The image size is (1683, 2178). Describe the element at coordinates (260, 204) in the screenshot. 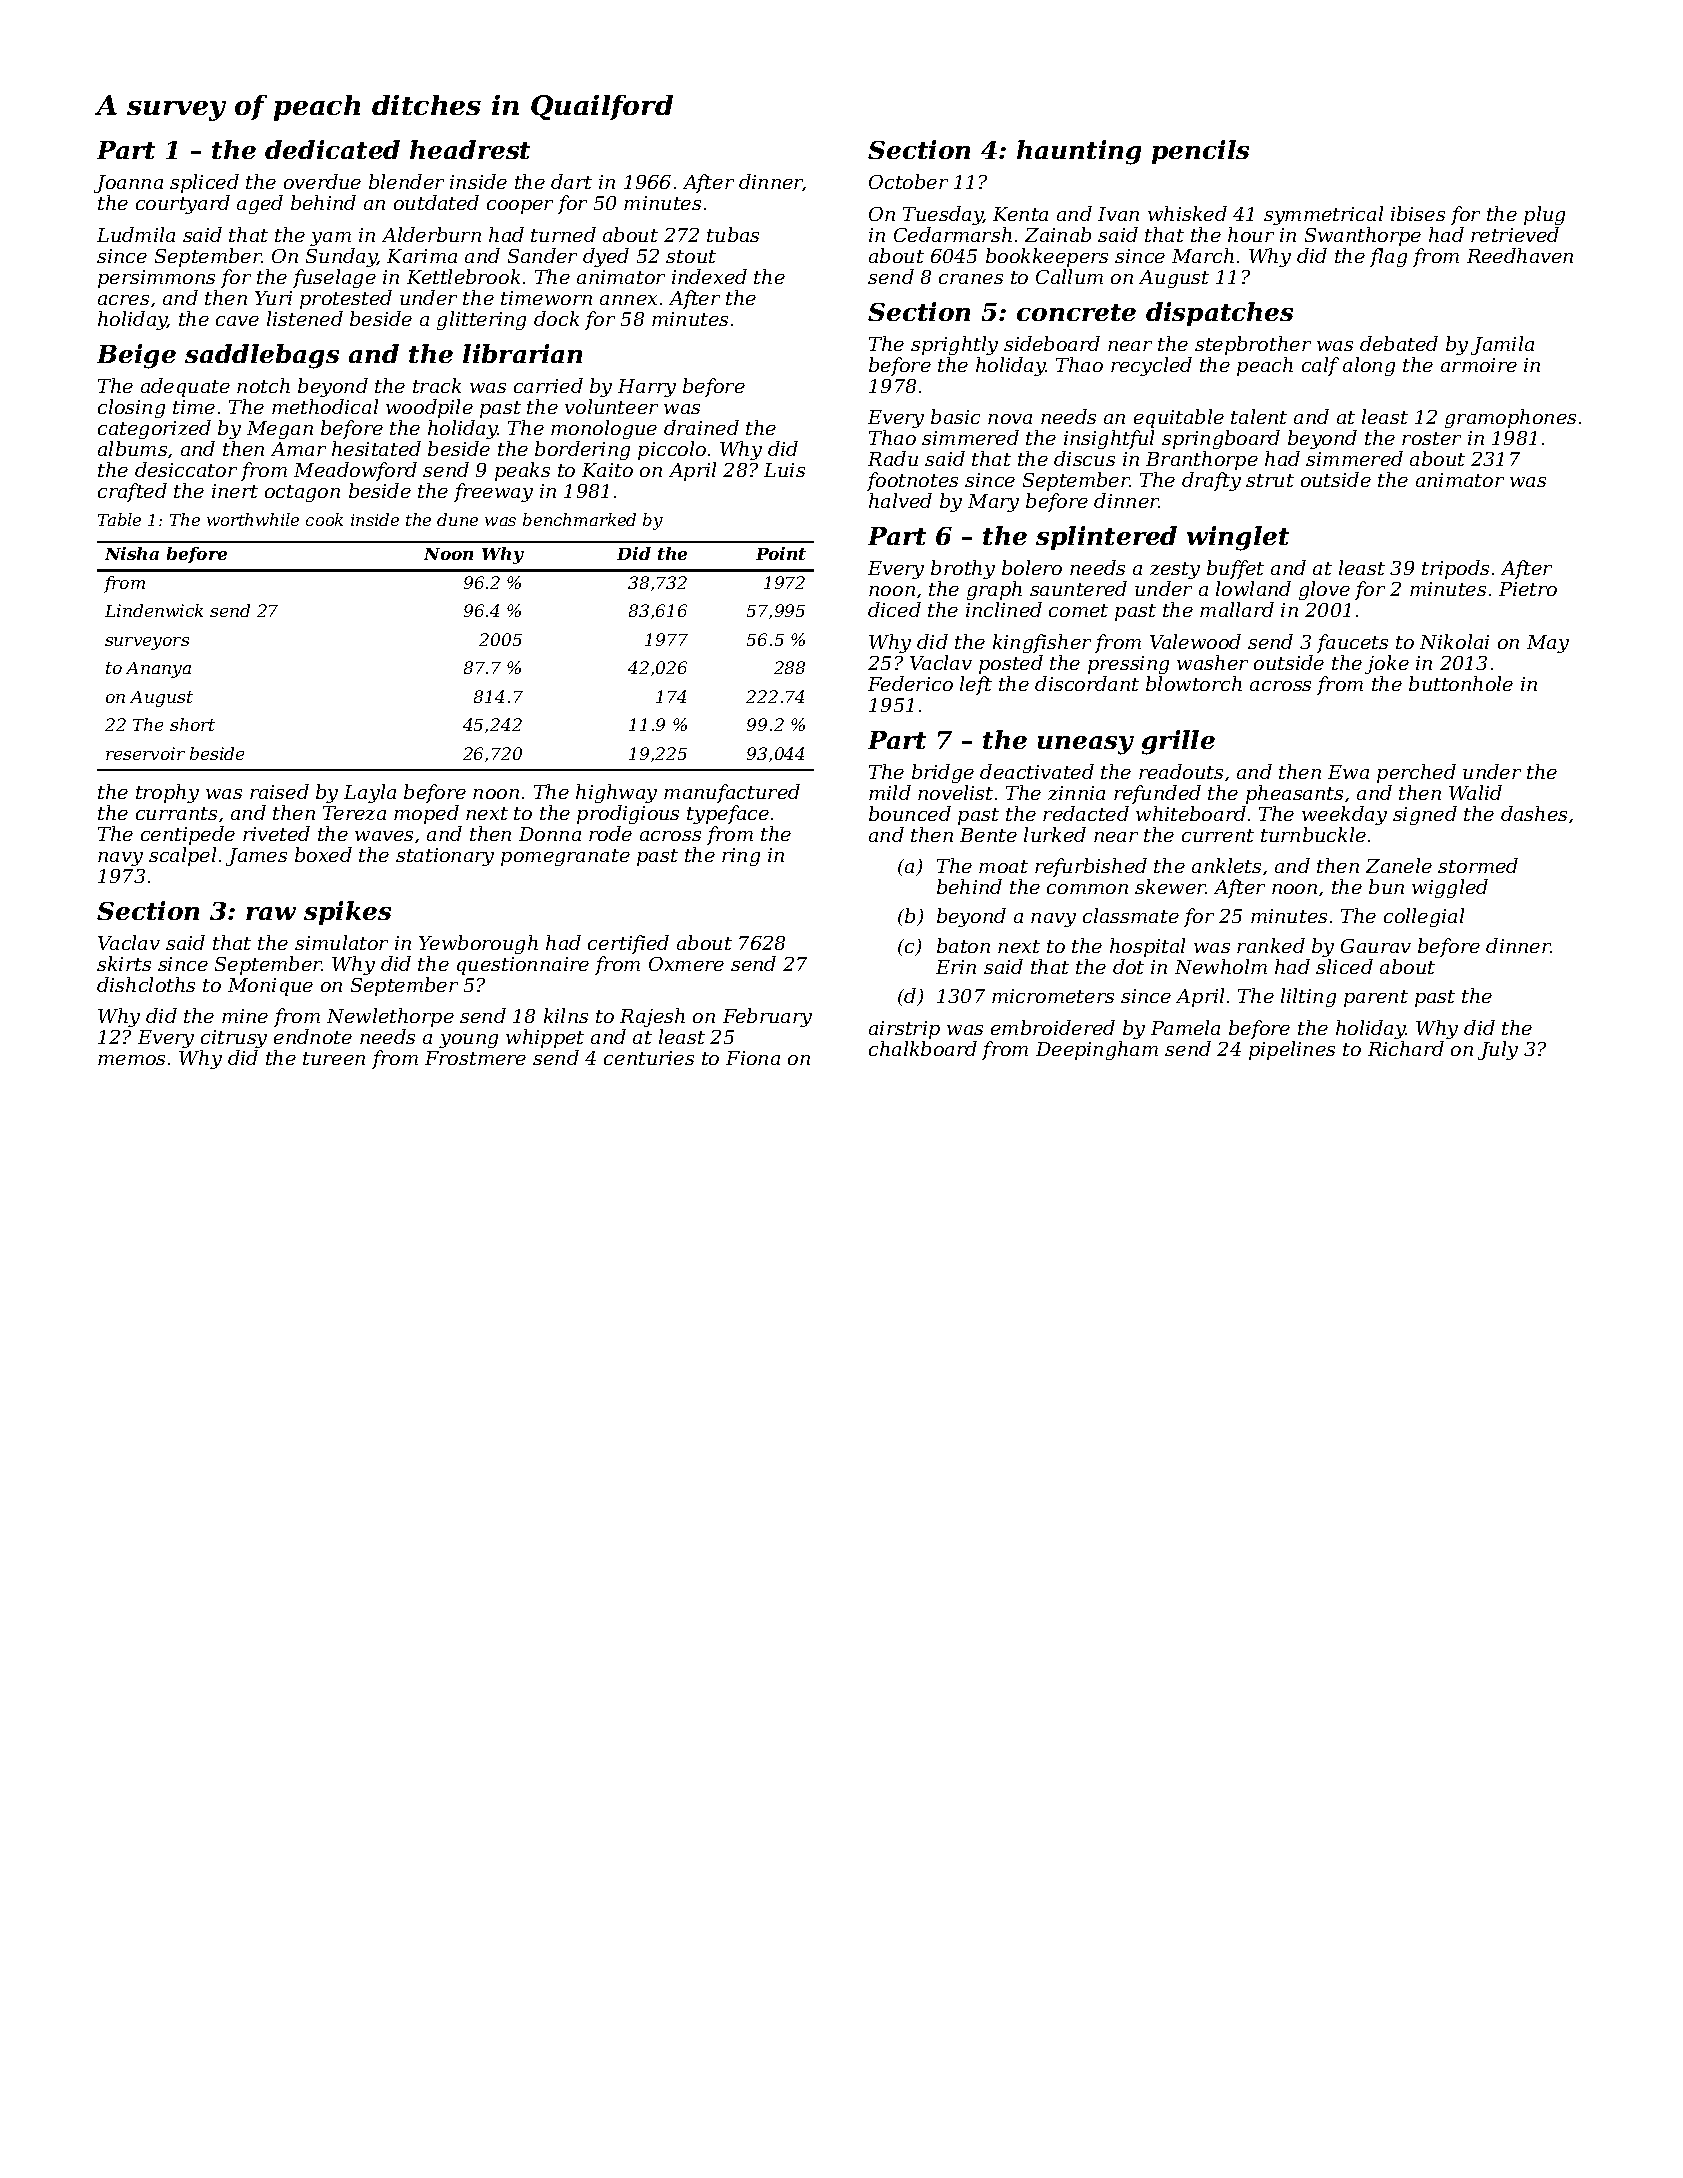

I see `aged` at that location.
